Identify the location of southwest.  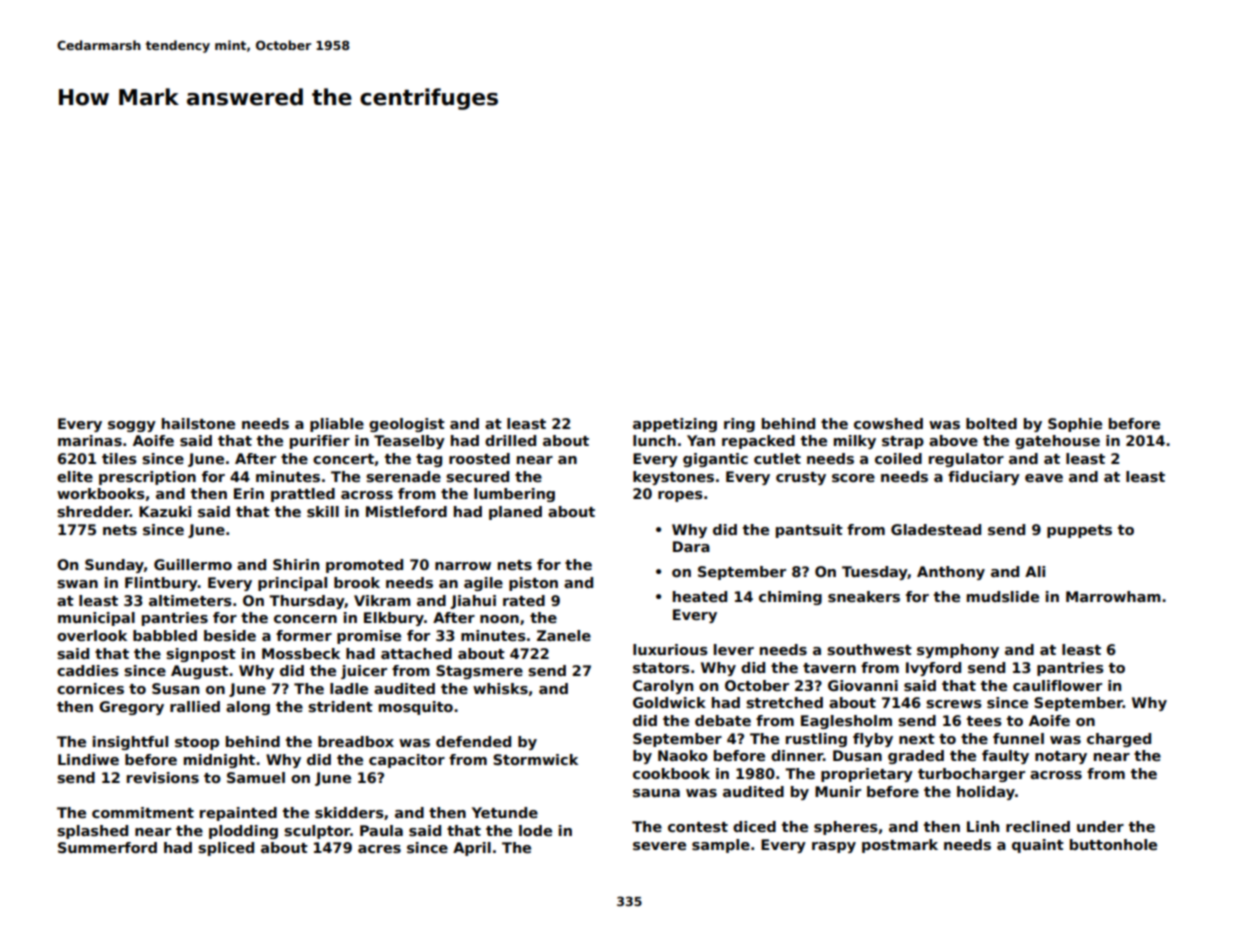
(869, 649).
